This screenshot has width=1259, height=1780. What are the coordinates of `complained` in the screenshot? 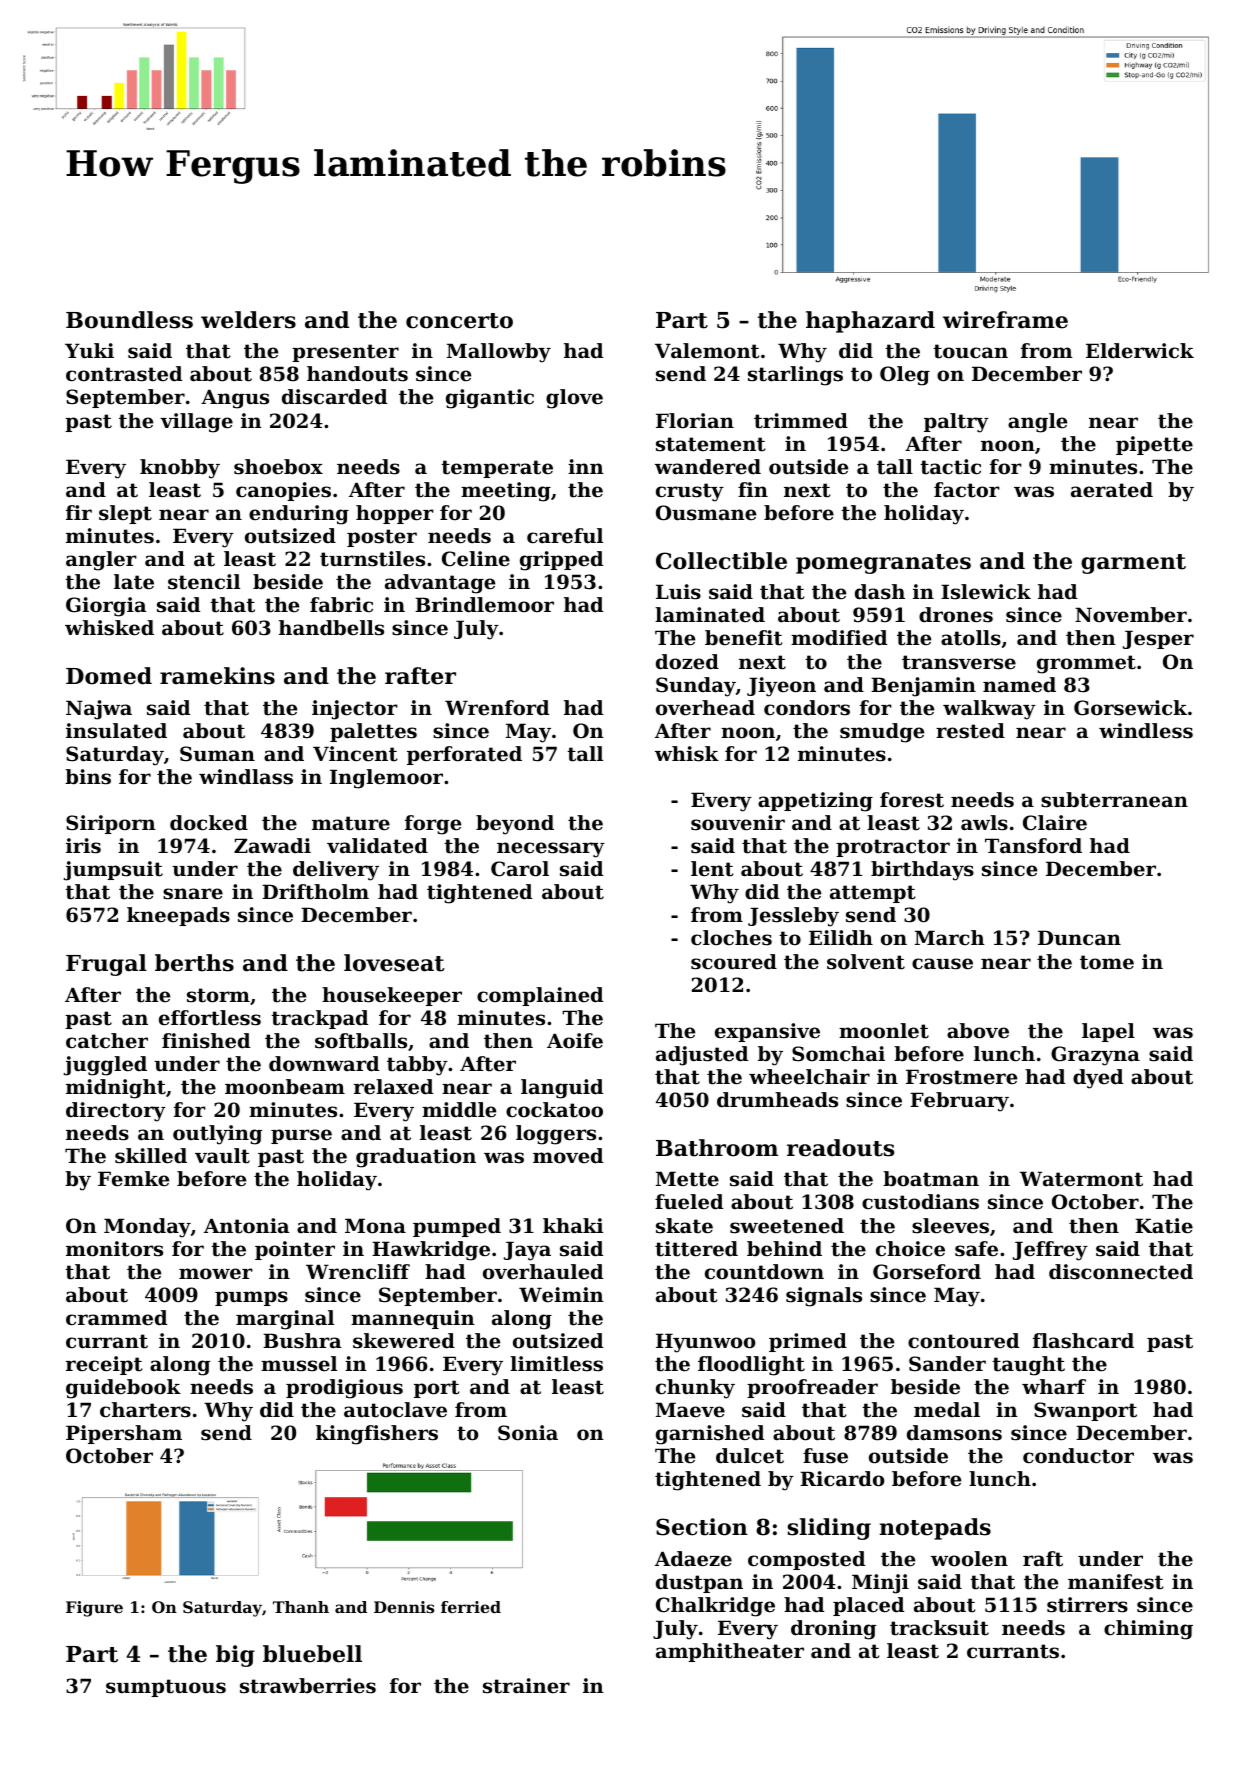 It's located at (540, 996).
